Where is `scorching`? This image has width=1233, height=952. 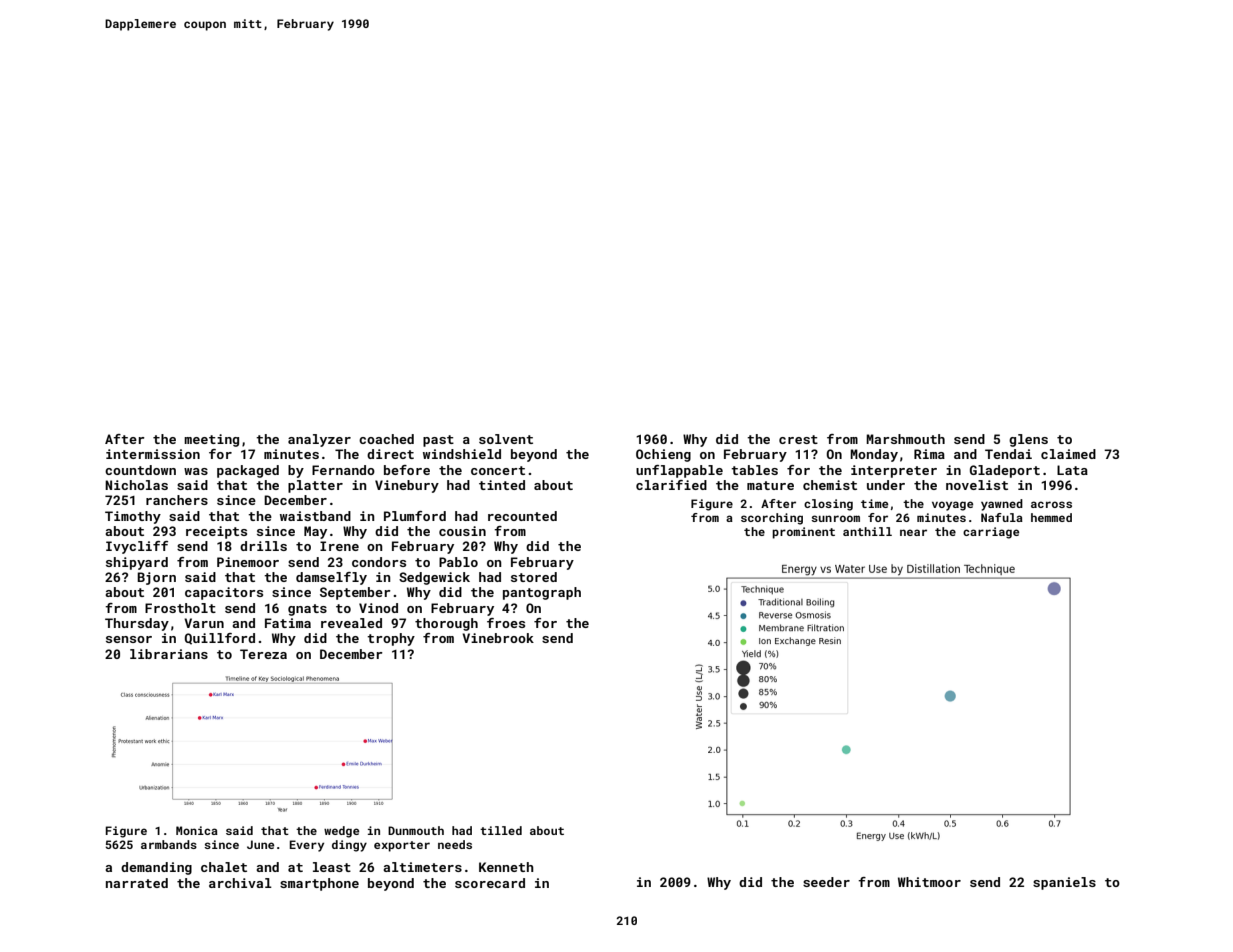 scorching is located at coordinates (772, 519).
